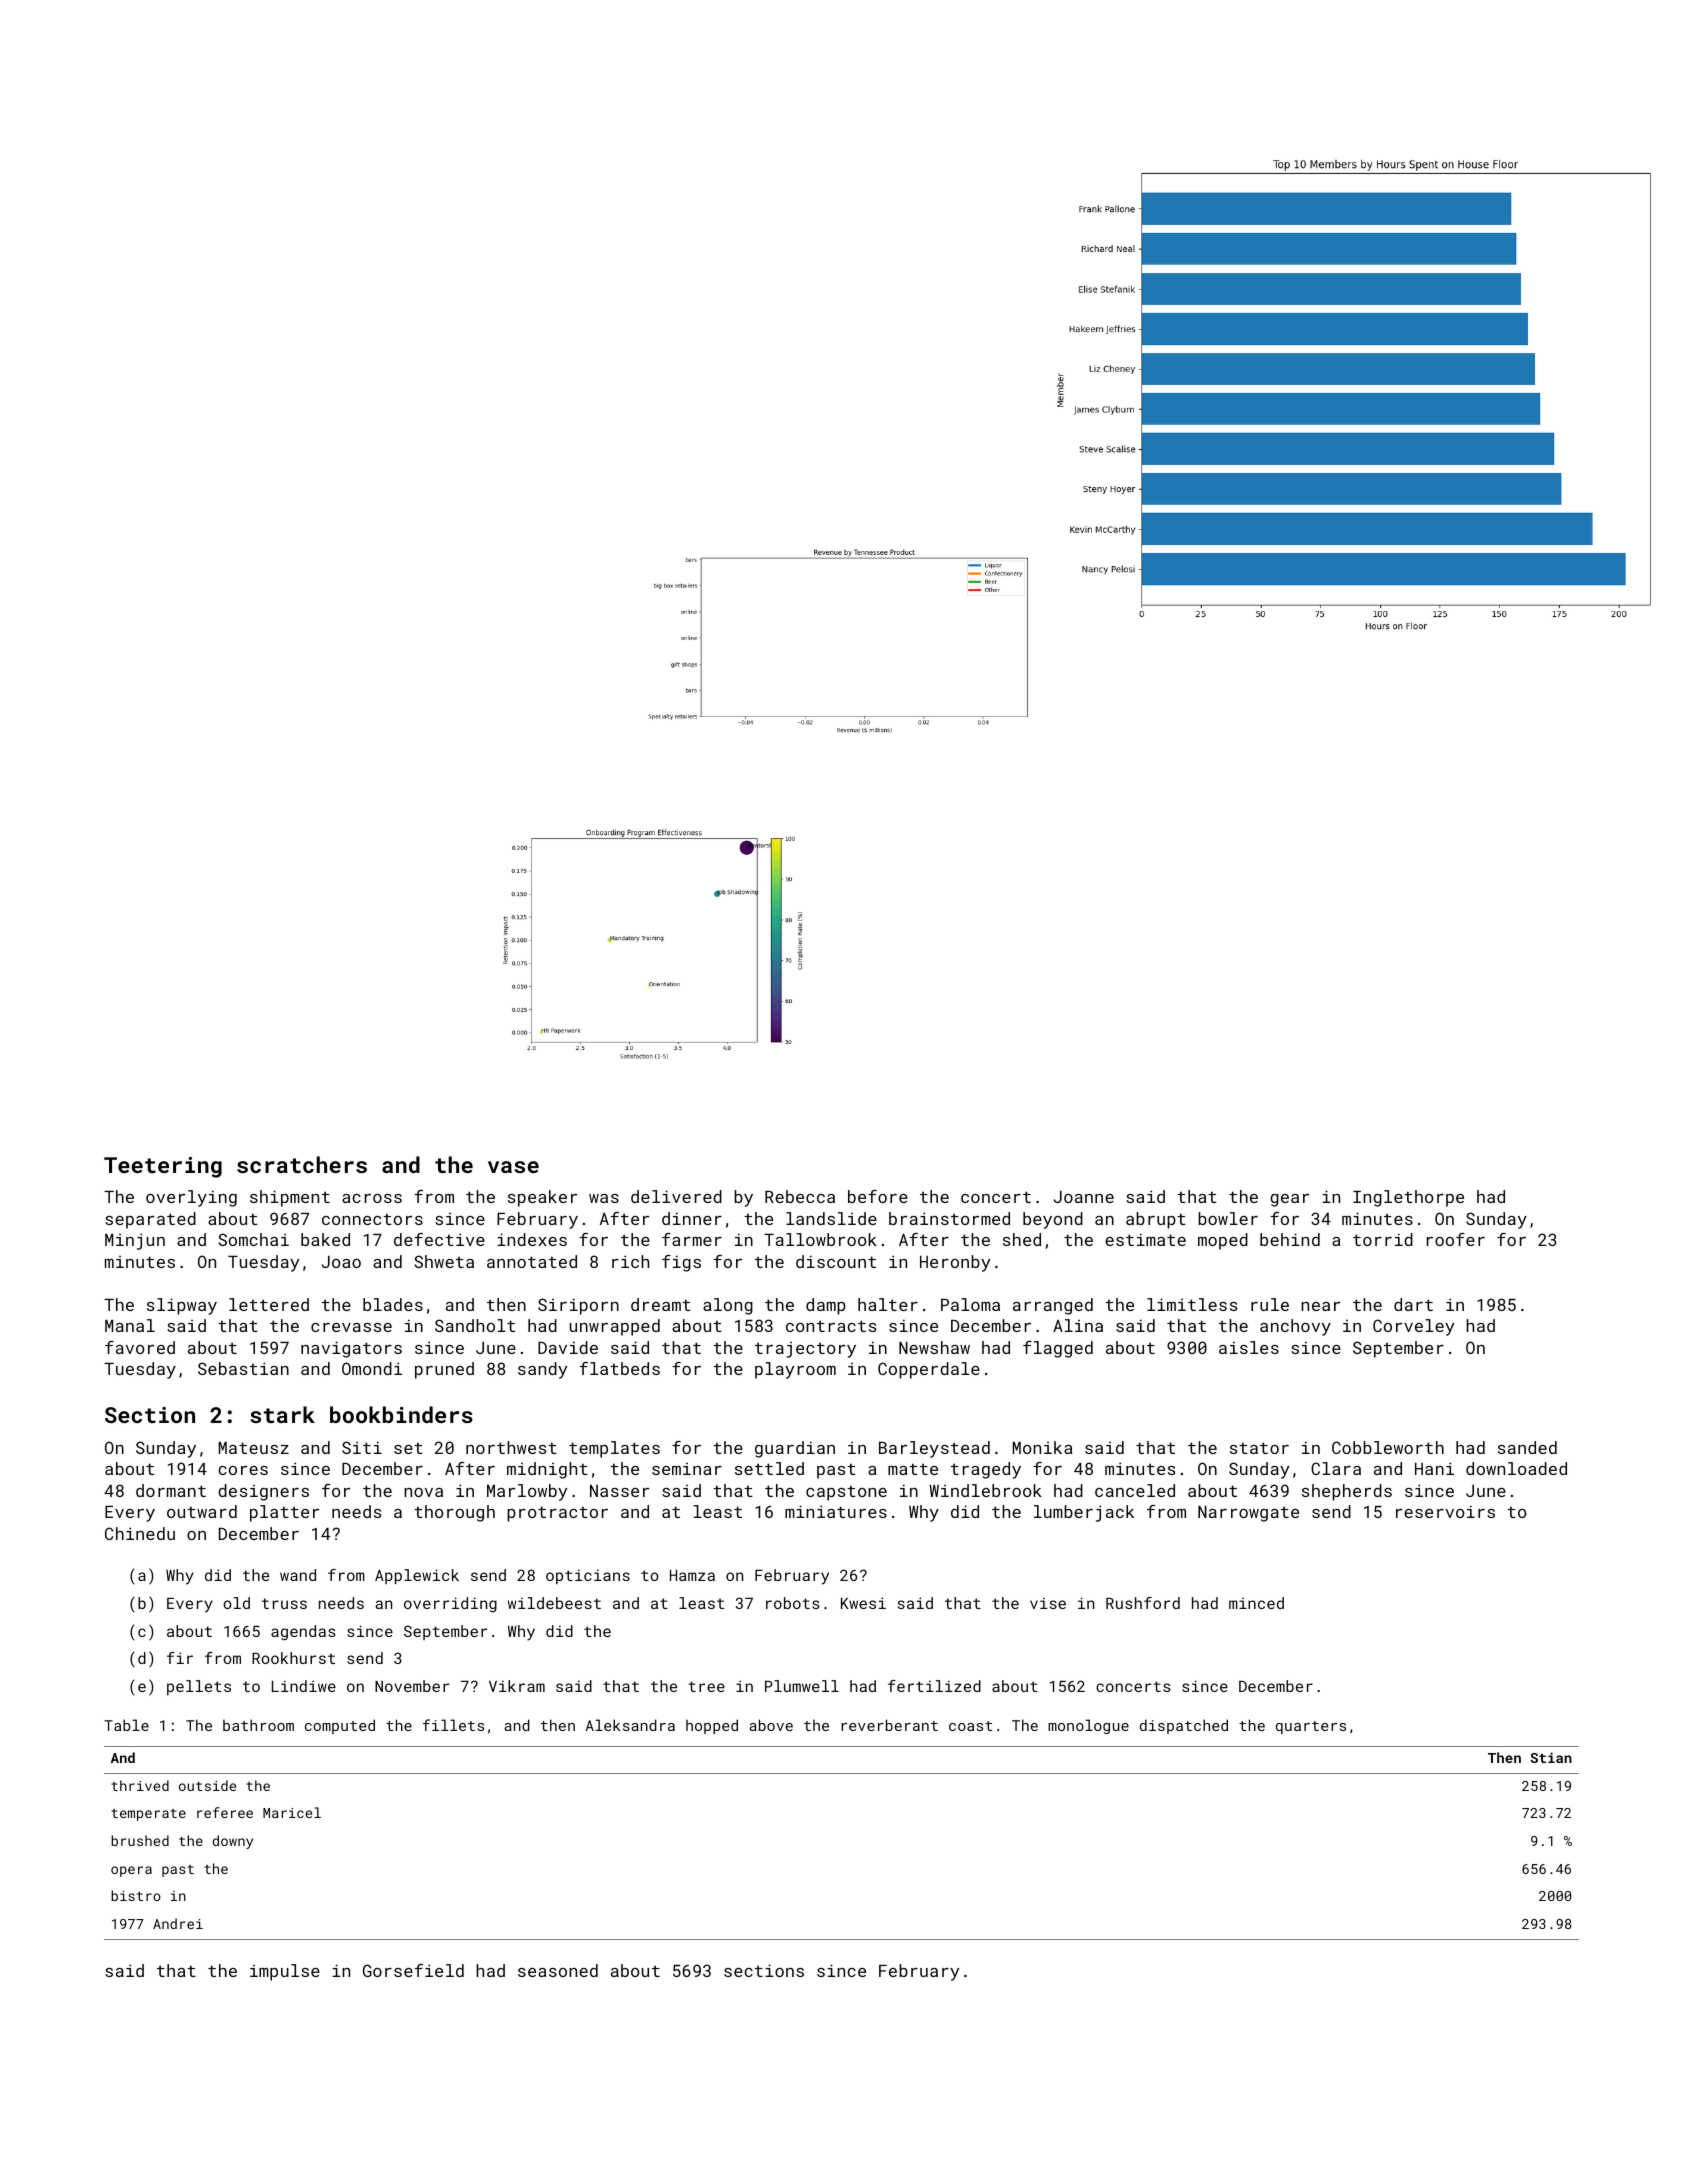  What do you see at coordinates (1042, 1447) in the screenshot?
I see `Monika` at bounding box center [1042, 1447].
